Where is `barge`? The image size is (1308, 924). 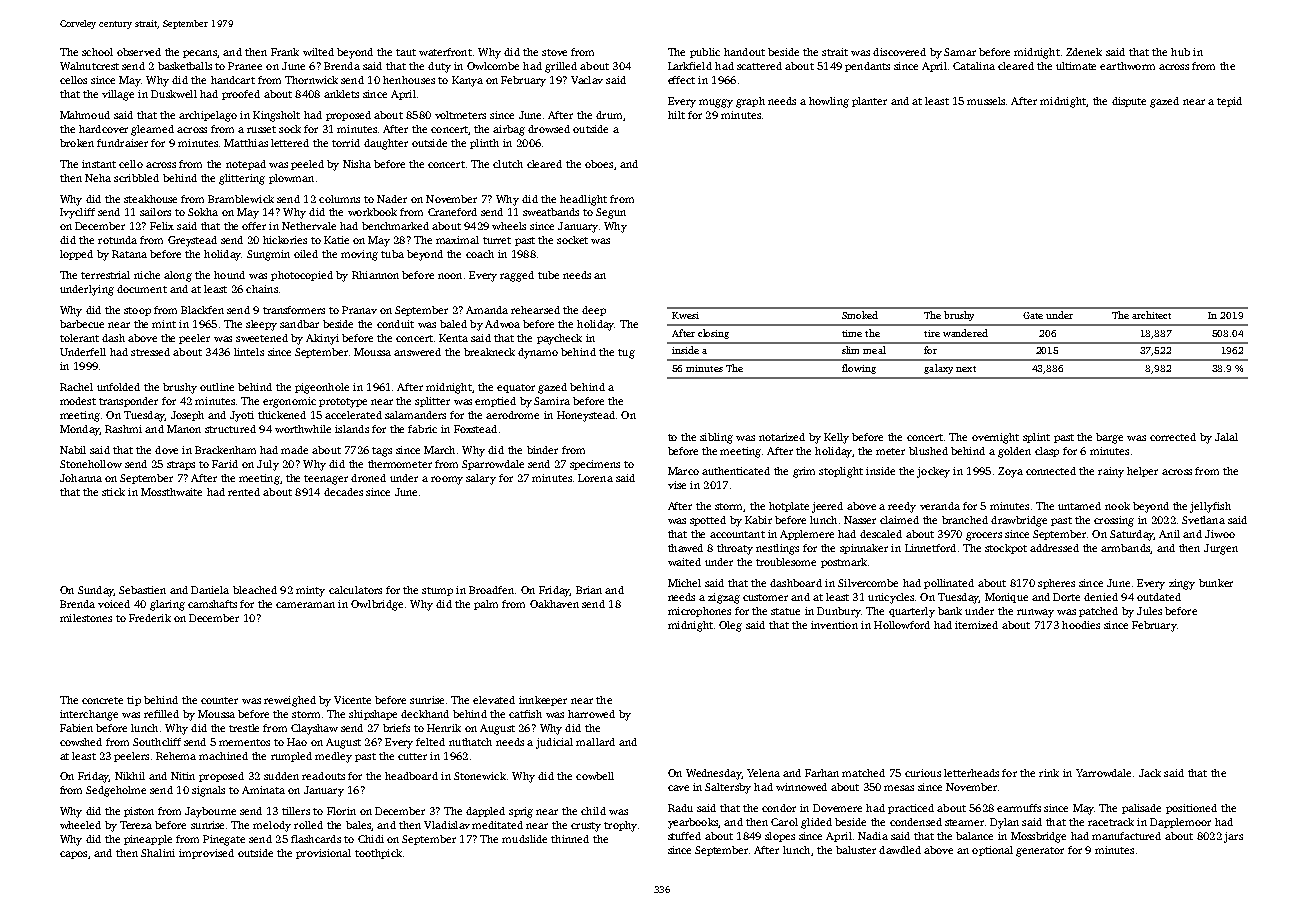
barge is located at coordinates (1109, 438).
